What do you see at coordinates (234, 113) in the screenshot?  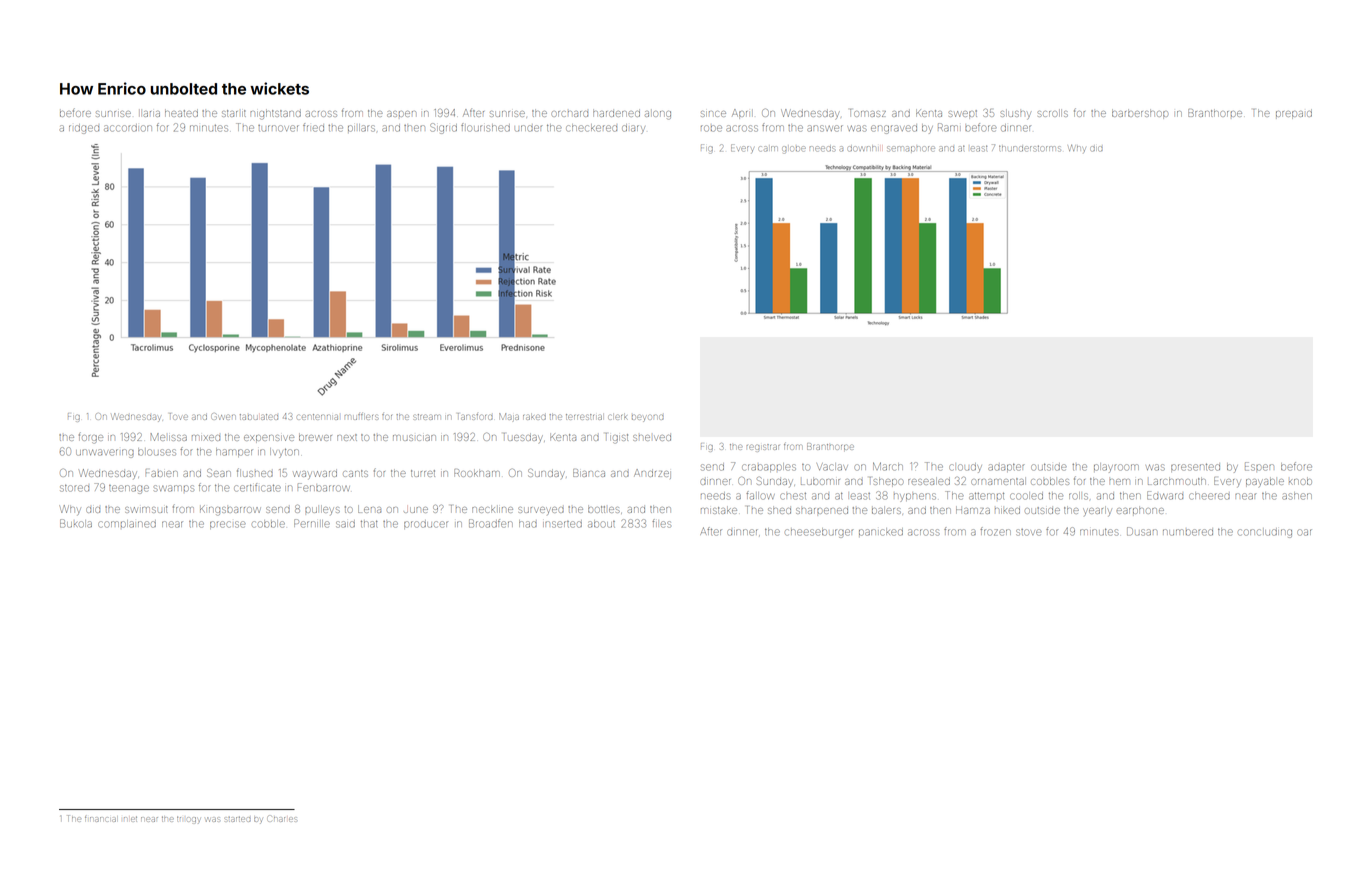 I see `starlit` at bounding box center [234, 113].
